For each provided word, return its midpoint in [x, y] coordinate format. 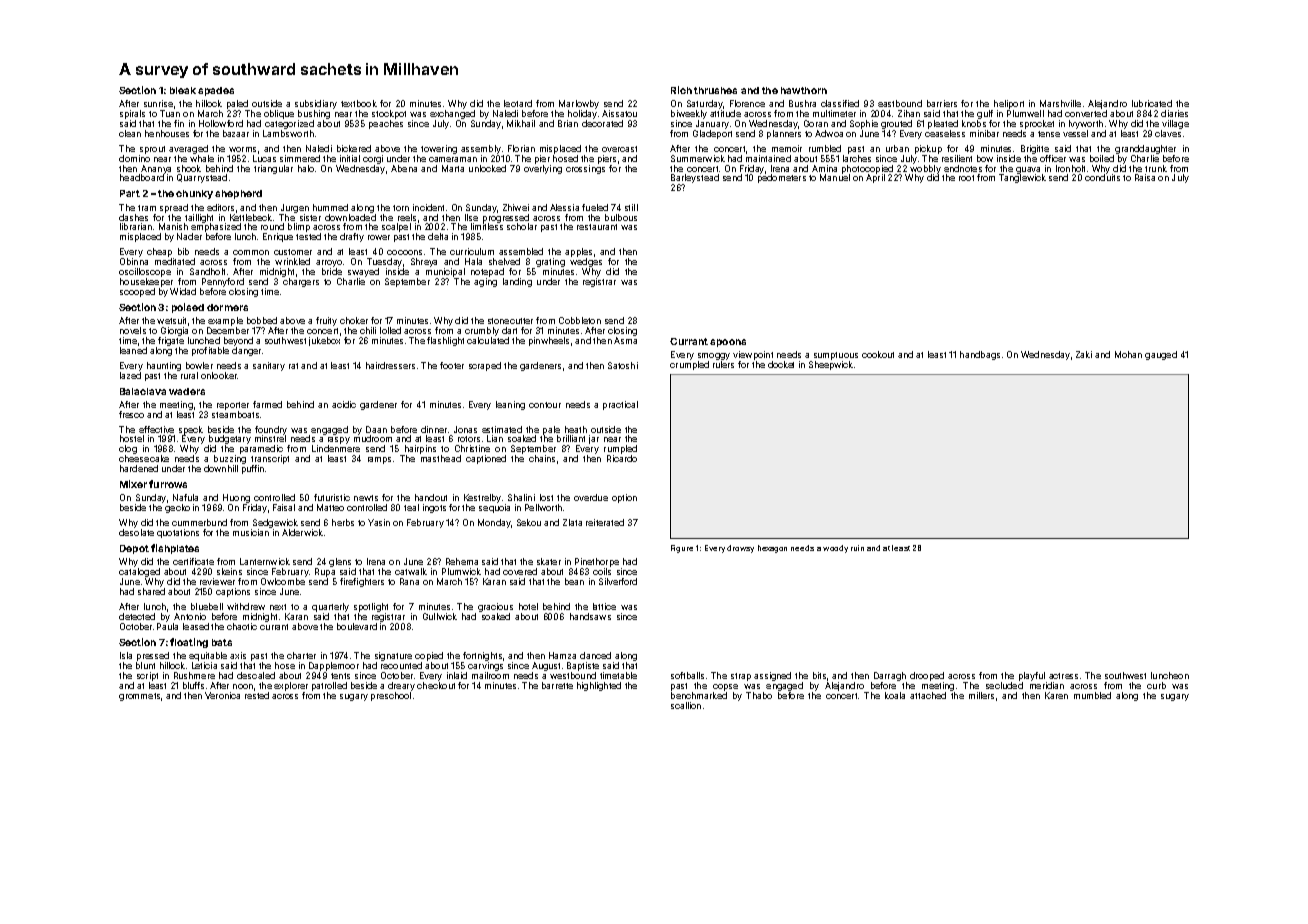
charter [301, 655]
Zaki [1084, 354]
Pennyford [223, 282]
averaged [188, 149]
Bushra [802, 103]
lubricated [1152, 103]
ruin [857, 548]
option [624, 498]
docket [781, 364]
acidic [344, 404]
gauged [1161, 355]
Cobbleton [580, 320]
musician [251, 532]
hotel [528, 606]
